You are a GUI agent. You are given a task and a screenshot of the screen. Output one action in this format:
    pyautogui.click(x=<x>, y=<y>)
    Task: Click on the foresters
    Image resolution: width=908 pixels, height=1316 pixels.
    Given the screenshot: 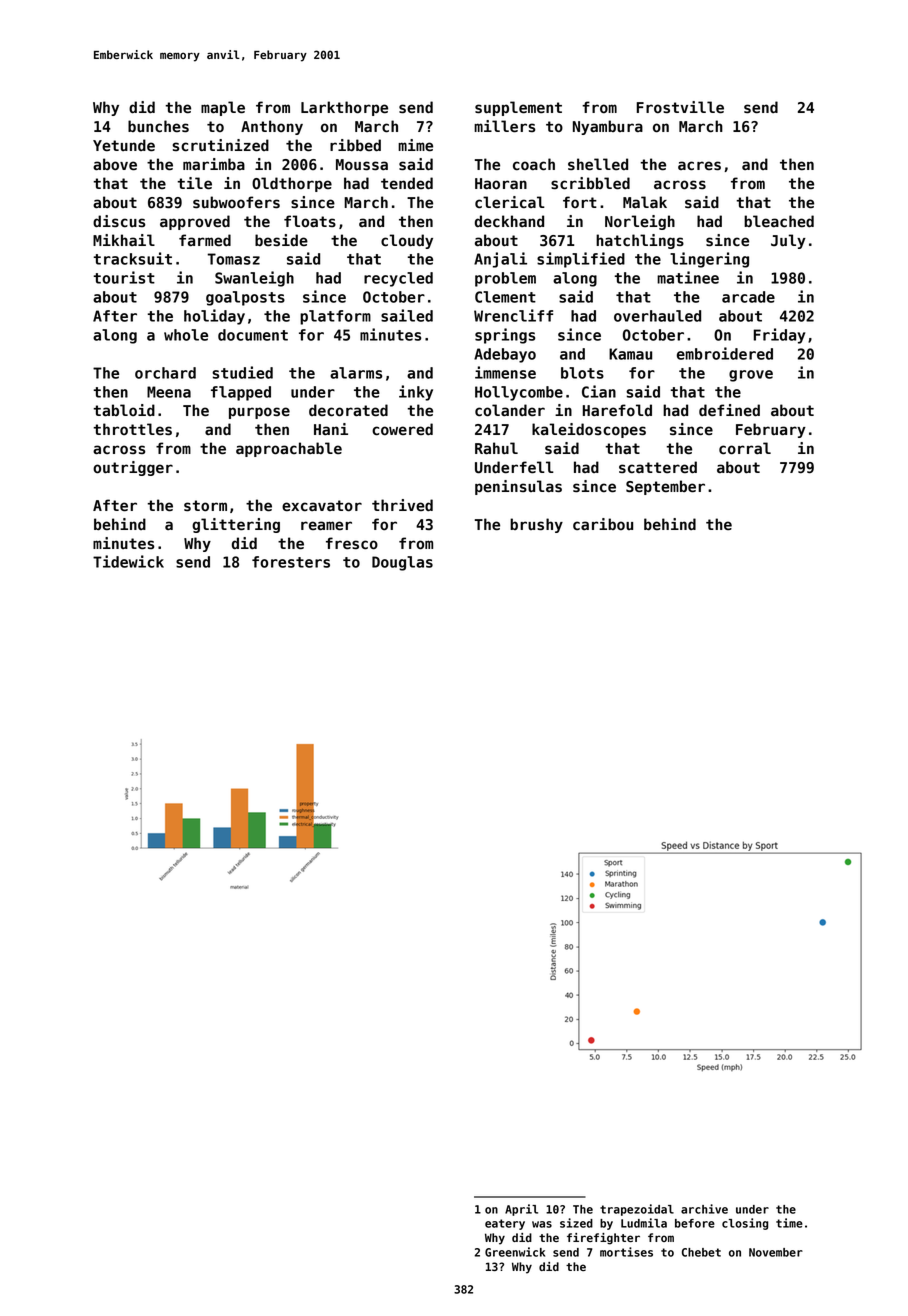 What is the action you would take?
    pyautogui.click(x=291, y=562)
